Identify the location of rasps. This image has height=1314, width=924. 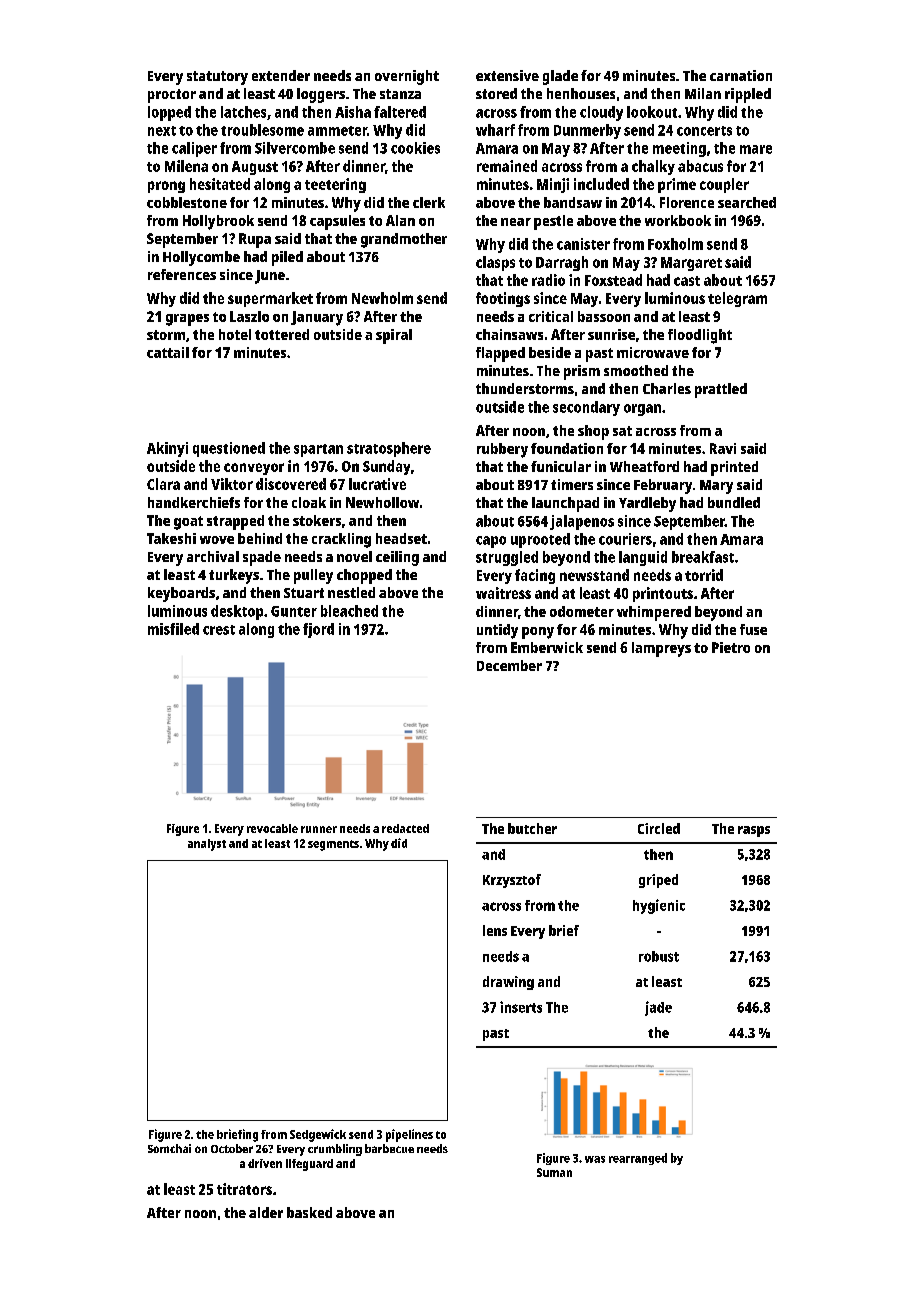
(754, 831).
